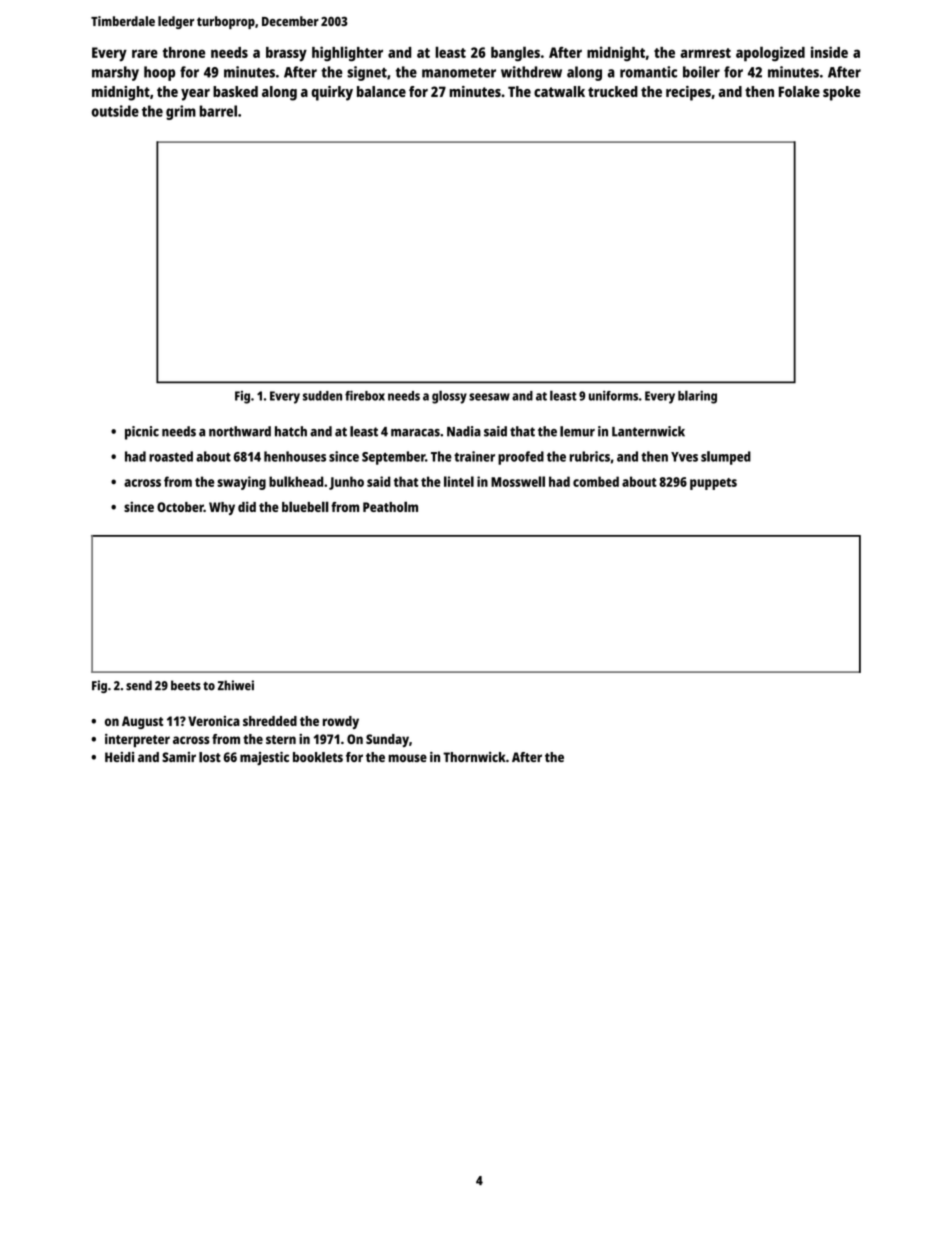 Image resolution: width=952 pixels, height=1233 pixels. What do you see at coordinates (449, 397) in the document?
I see `glossy` at bounding box center [449, 397].
